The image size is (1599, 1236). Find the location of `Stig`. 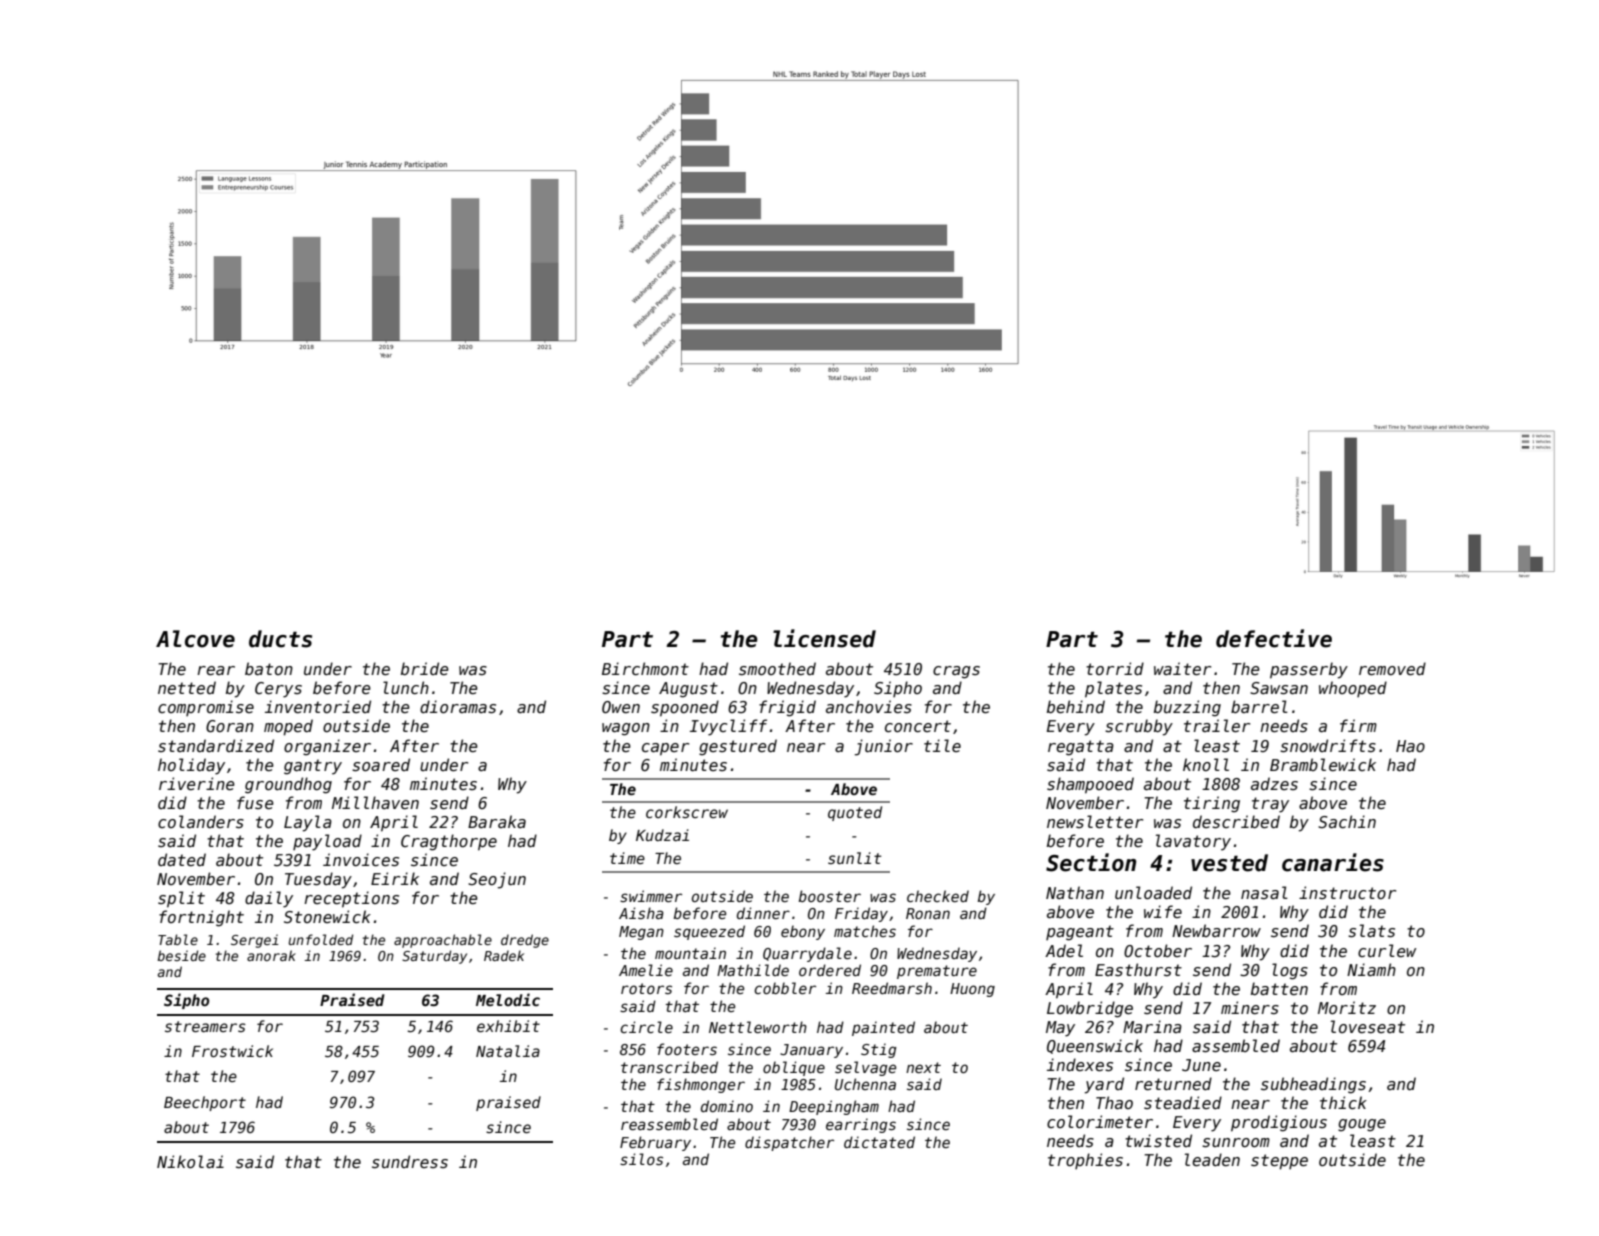

Stig is located at coordinates (879, 1050).
